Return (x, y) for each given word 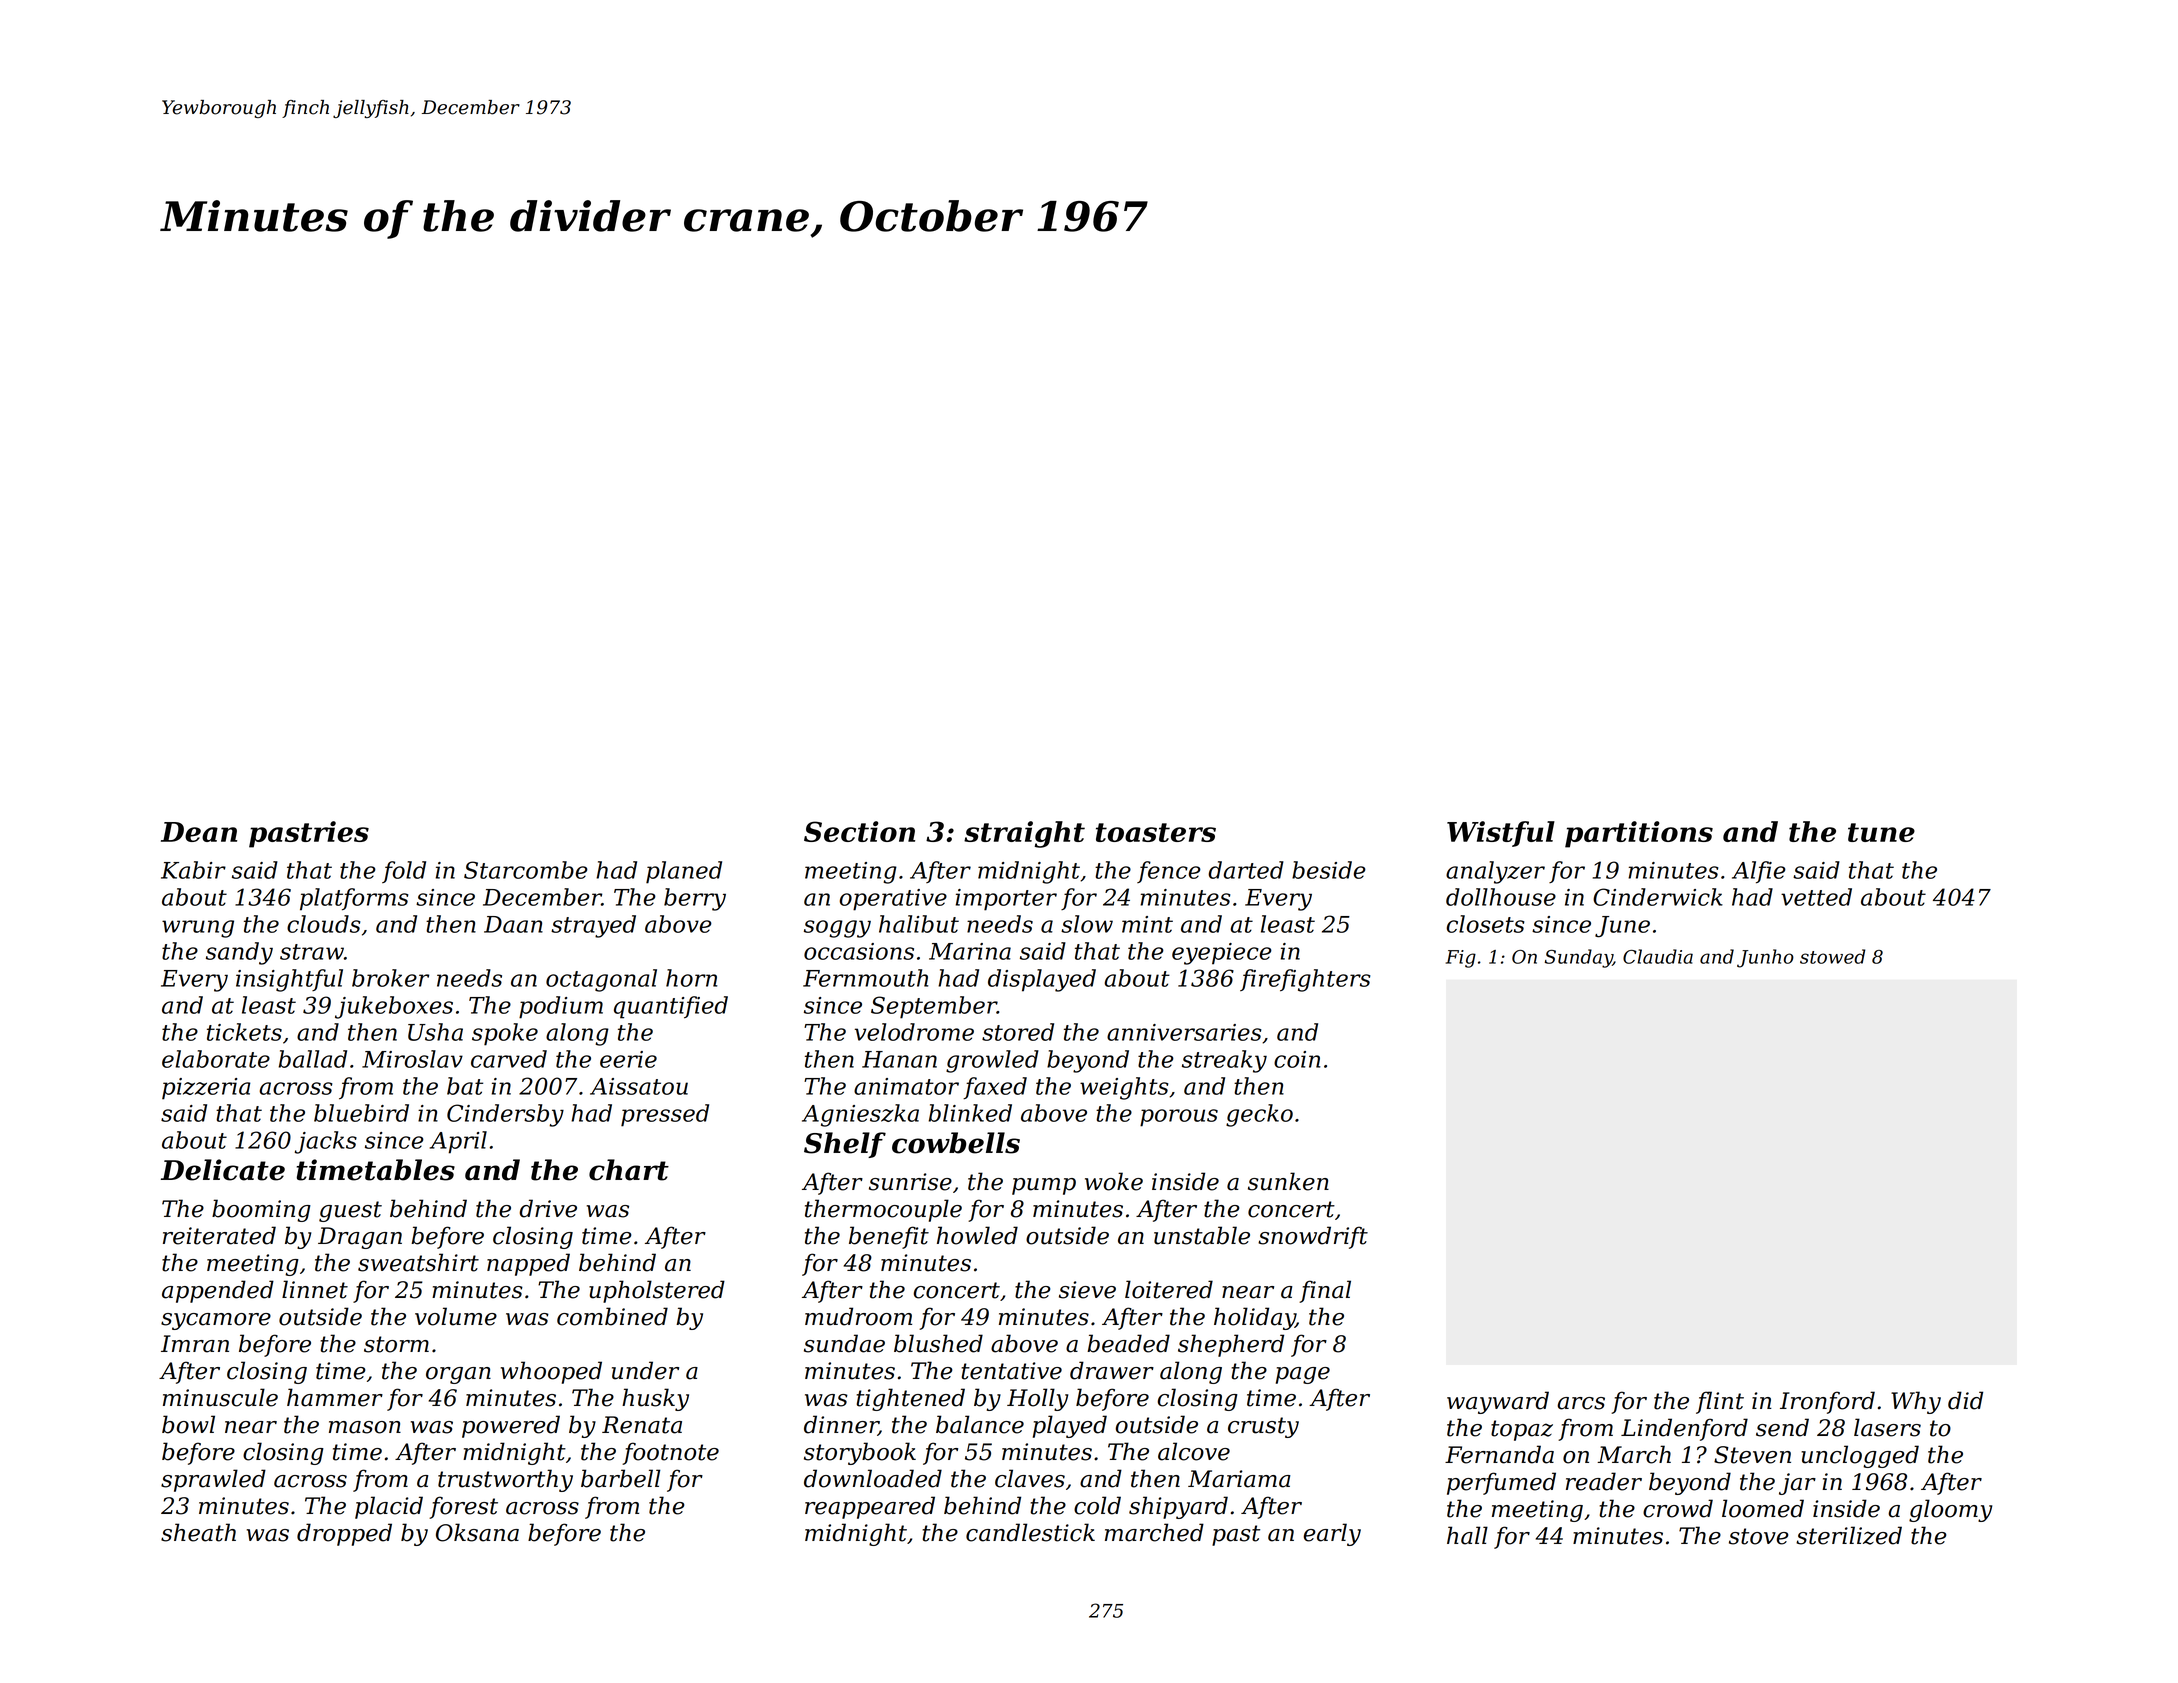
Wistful (1501, 834)
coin (1297, 1059)
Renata (642, 1425)
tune (1881, 832)
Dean (199, 832)
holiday (1254, 1318)
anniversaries (1184, 1032)
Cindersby (505, 1115)
